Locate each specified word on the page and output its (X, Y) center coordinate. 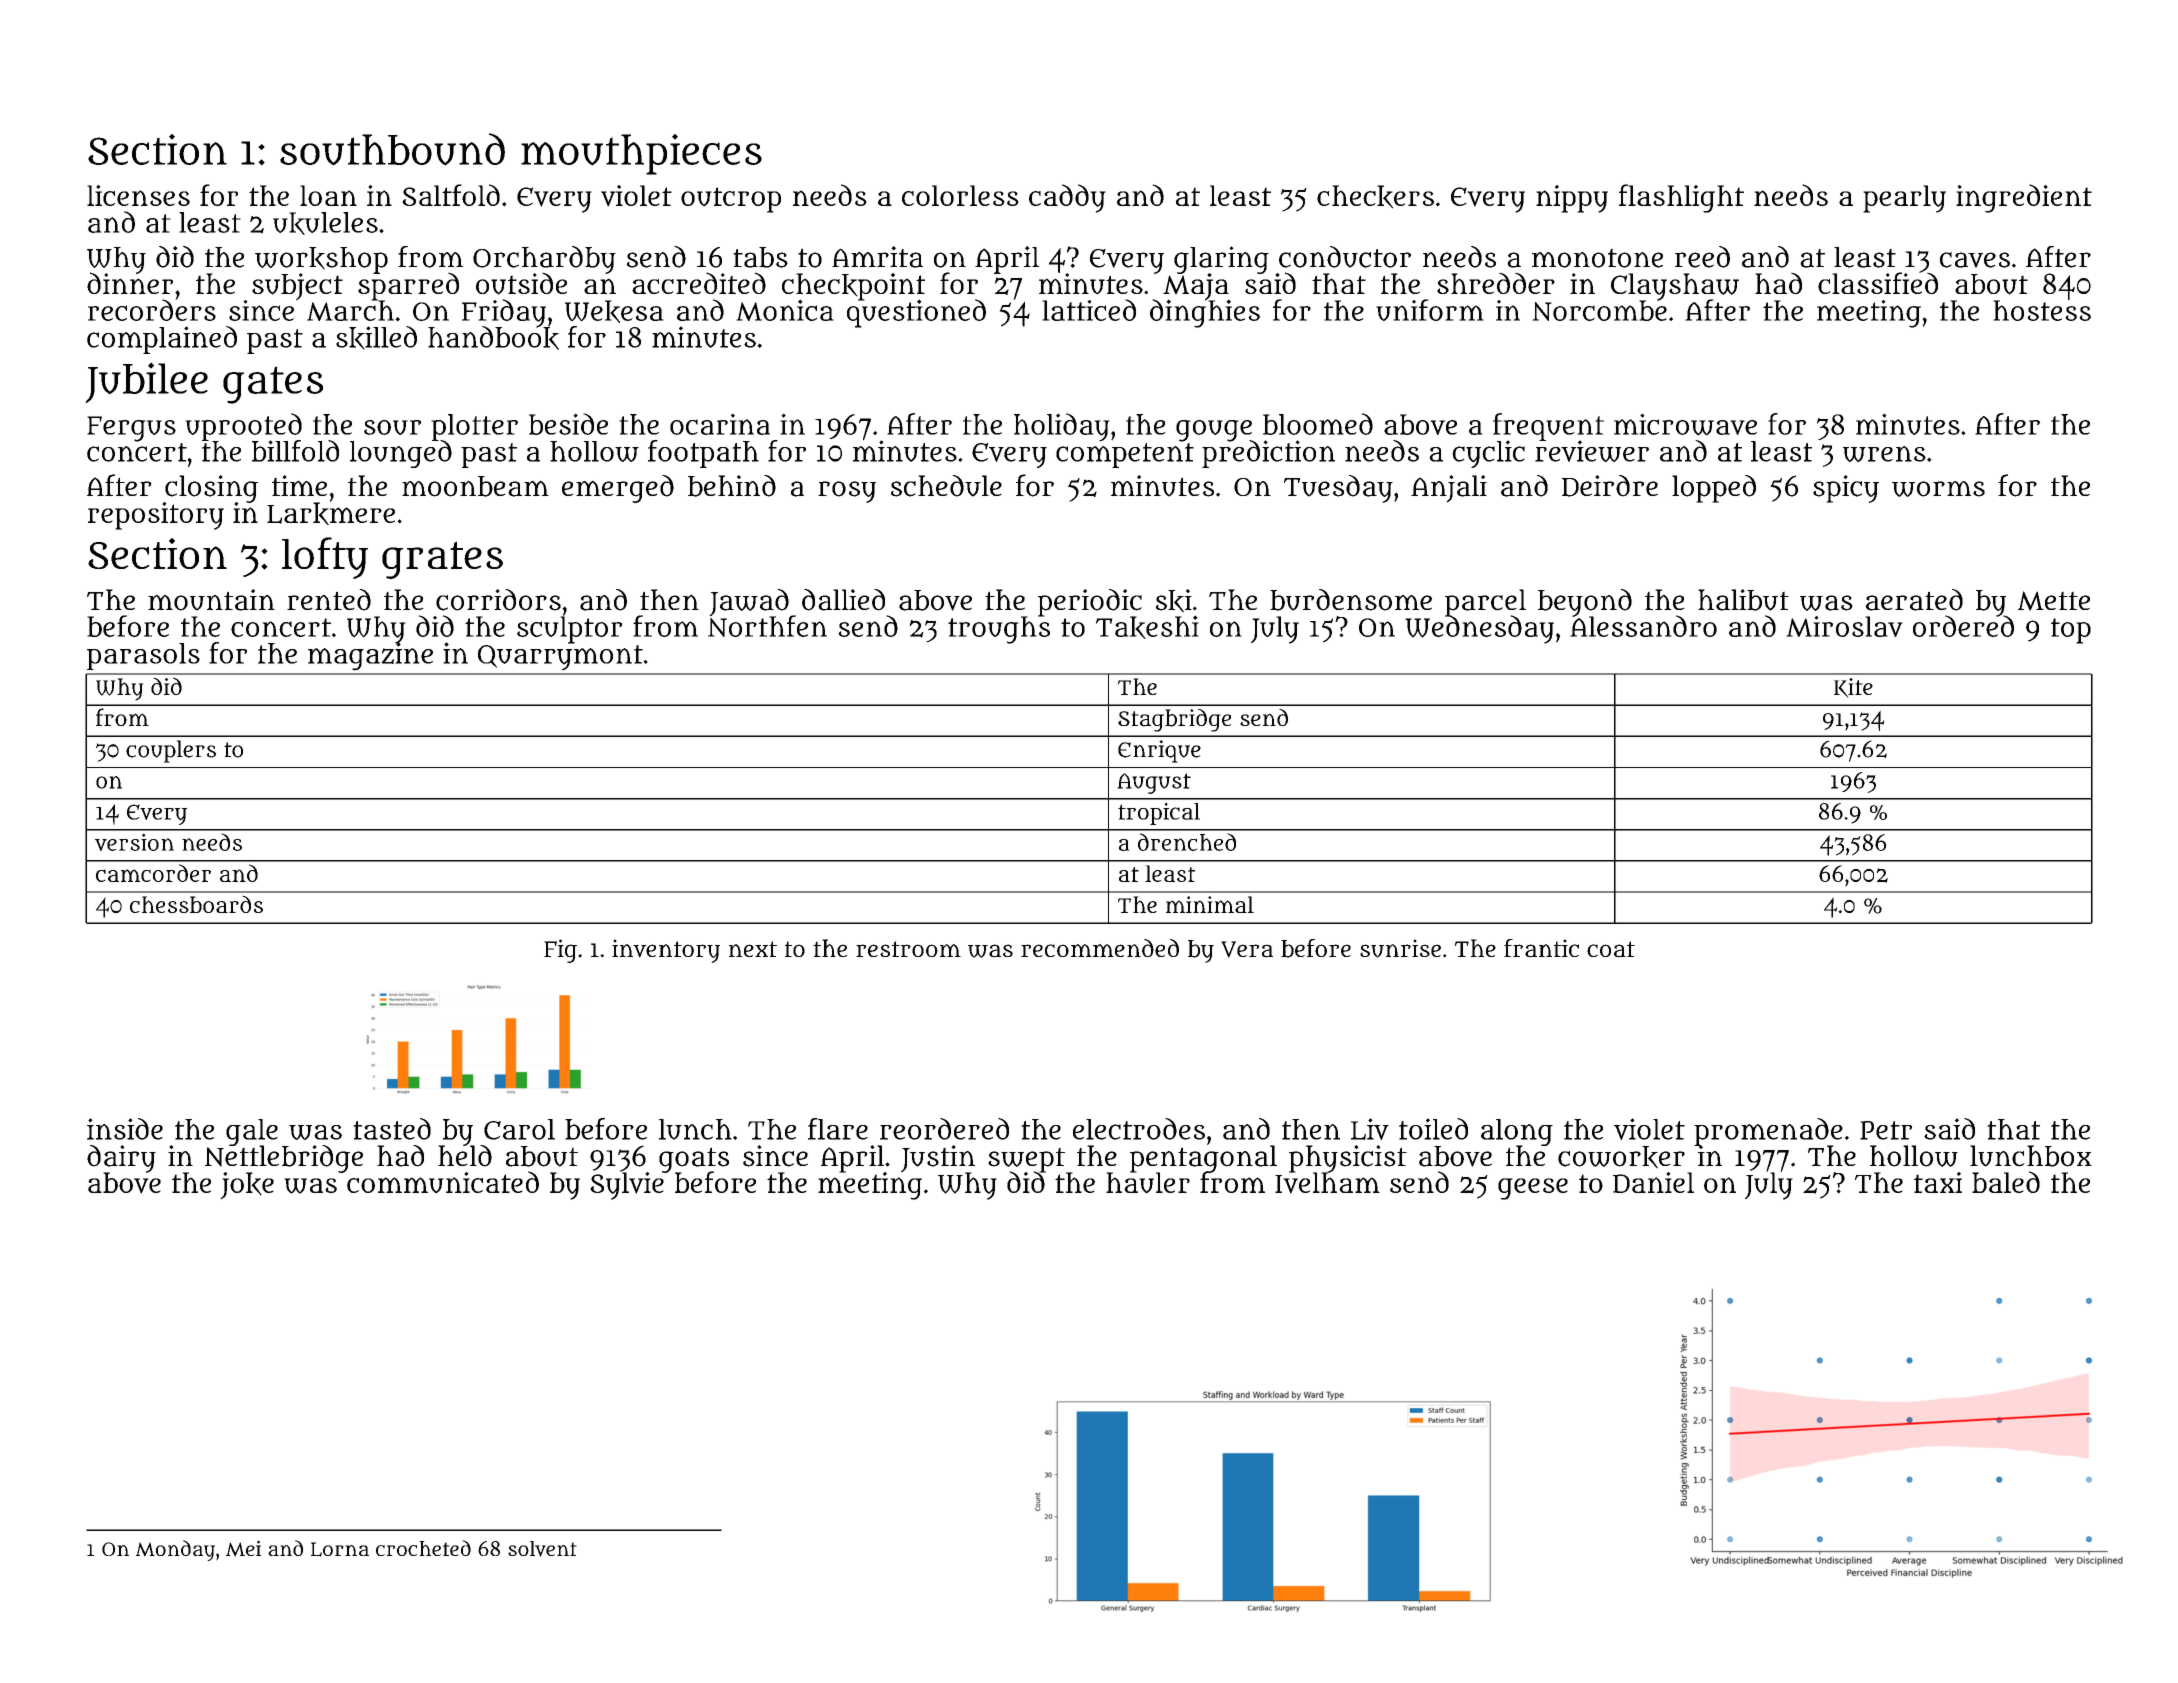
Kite (1853, 688)
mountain (211, 600)
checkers (1375, 197)
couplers (171, 751)
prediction (1268, 454)
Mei (243, 1548)
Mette (2054, 601)
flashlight (1681, 198)
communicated (443, 1183)
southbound (392, 149)
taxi (1938, 1182)
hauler (1148, 1183)
